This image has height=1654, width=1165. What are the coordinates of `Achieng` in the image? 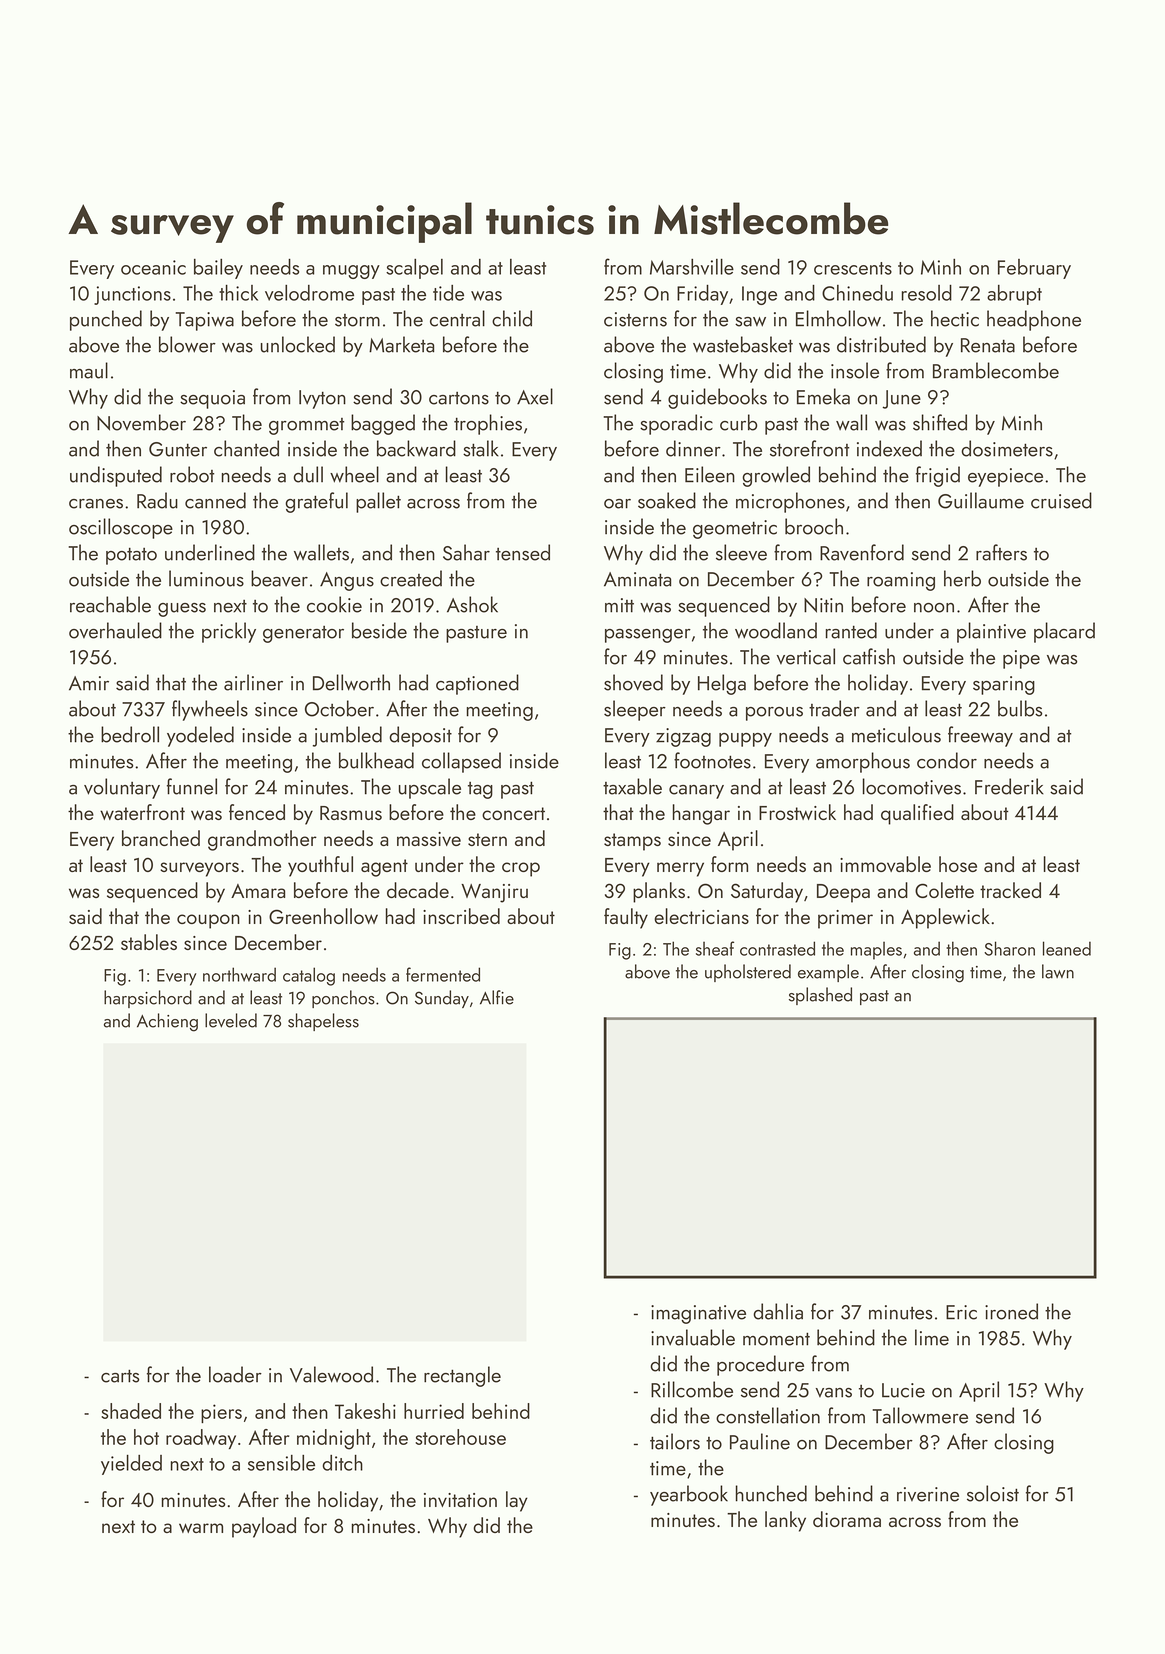 It's located at (167, 1022).
